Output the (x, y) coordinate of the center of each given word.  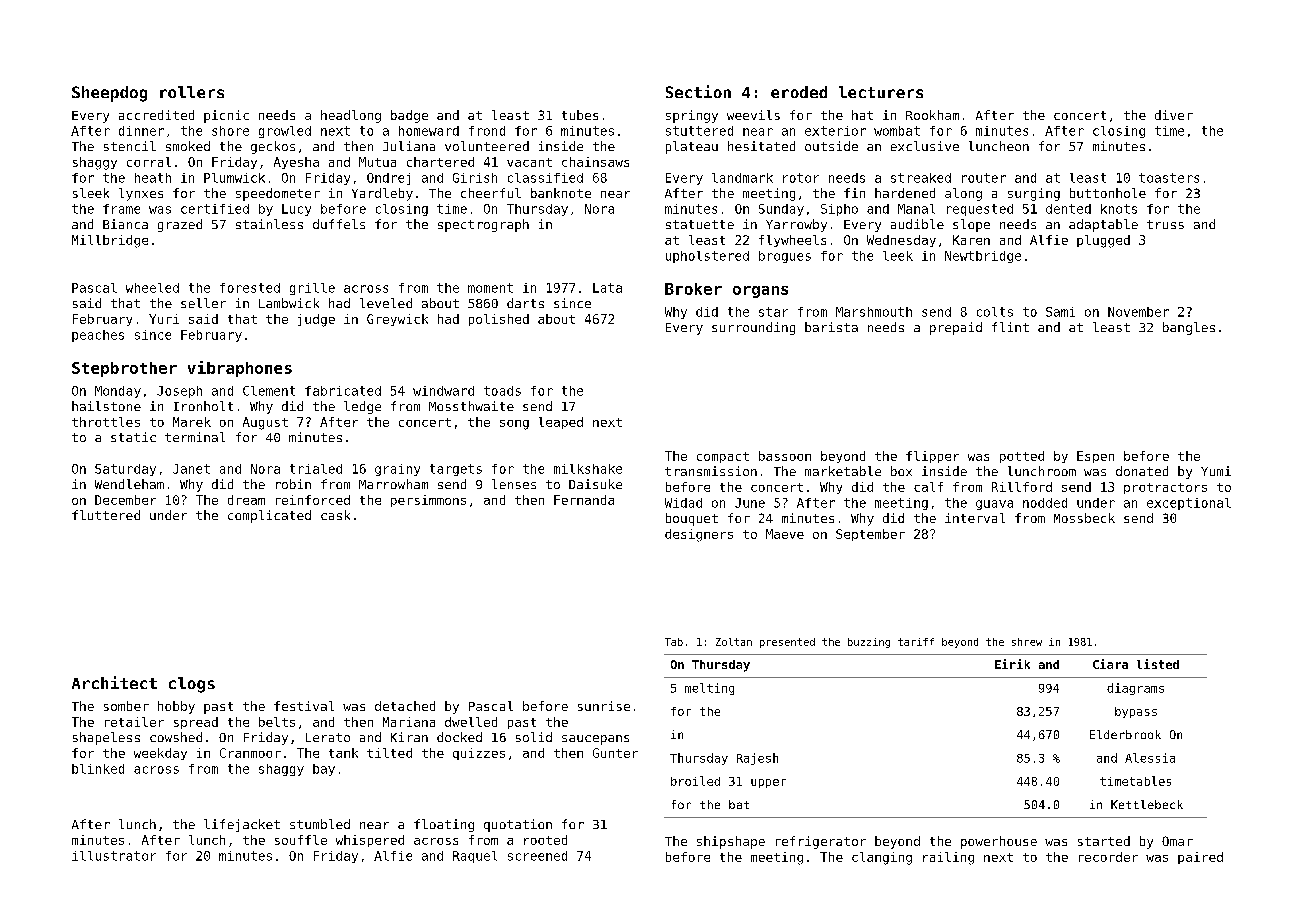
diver (1174, 115)
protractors (1165, 488)
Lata (607, 288)
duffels (339, 224)
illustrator (114, 856)
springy (692, 116)
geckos (273, 147)
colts (995, 312)
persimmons (428, 501)
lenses (514, 484)
